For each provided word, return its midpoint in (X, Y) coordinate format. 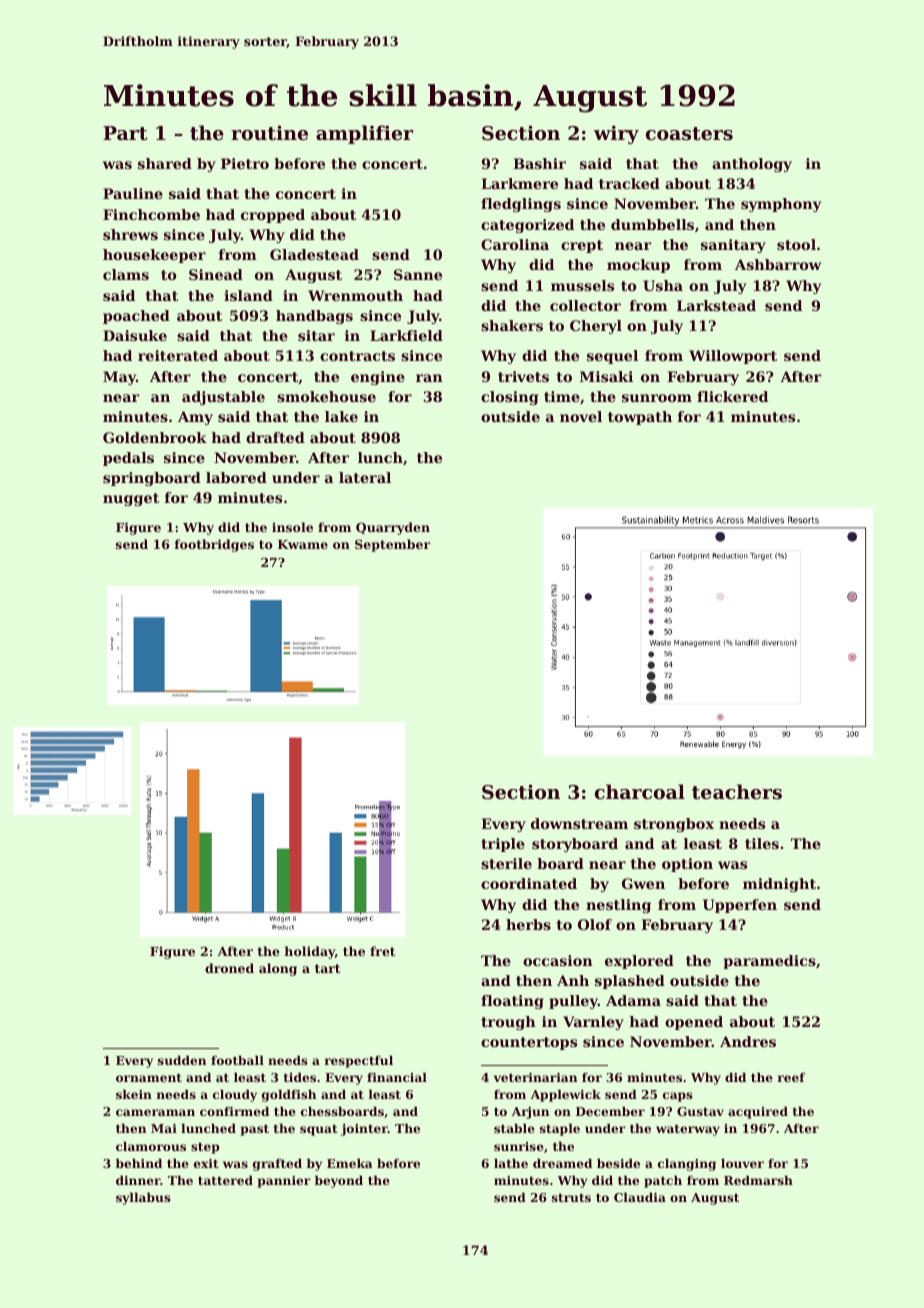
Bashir (539, 163)
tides (300, 1077)
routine (269, 133)
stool (796, 244)
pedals (128, 459)
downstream (579, 823)
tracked (629, 183)
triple (503, 845)
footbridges (214, 545)
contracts (357, 356)
